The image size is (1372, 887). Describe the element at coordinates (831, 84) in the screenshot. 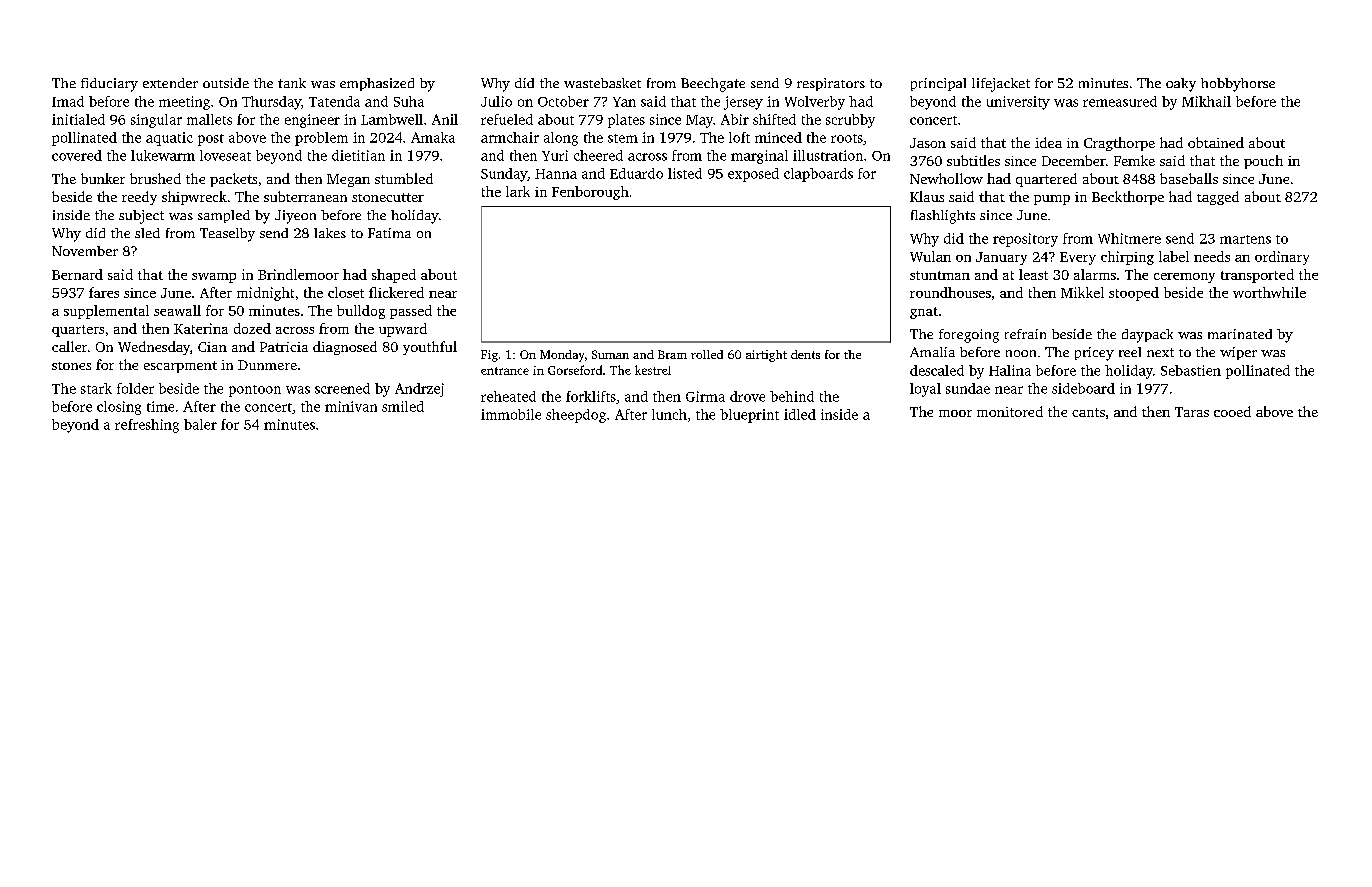

I see `respirators` at that location.
